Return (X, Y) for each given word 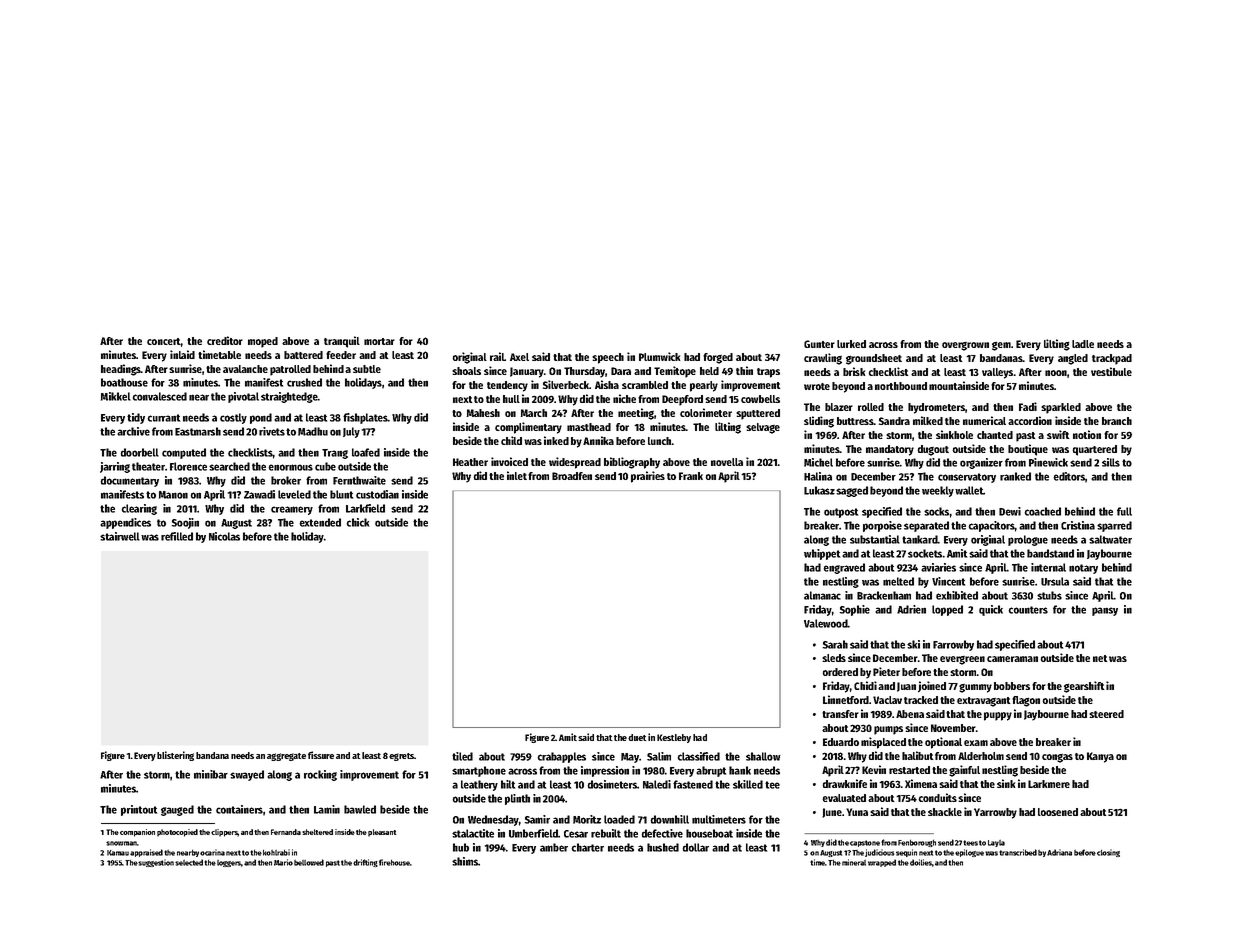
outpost (841, 513)
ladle (1083, 344)
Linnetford (846, 699)
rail (497, 356)
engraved (844, 568)
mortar (379, 341)
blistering (175, 756)
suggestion (156, 863)
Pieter (886, 671)
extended (320, 522)
